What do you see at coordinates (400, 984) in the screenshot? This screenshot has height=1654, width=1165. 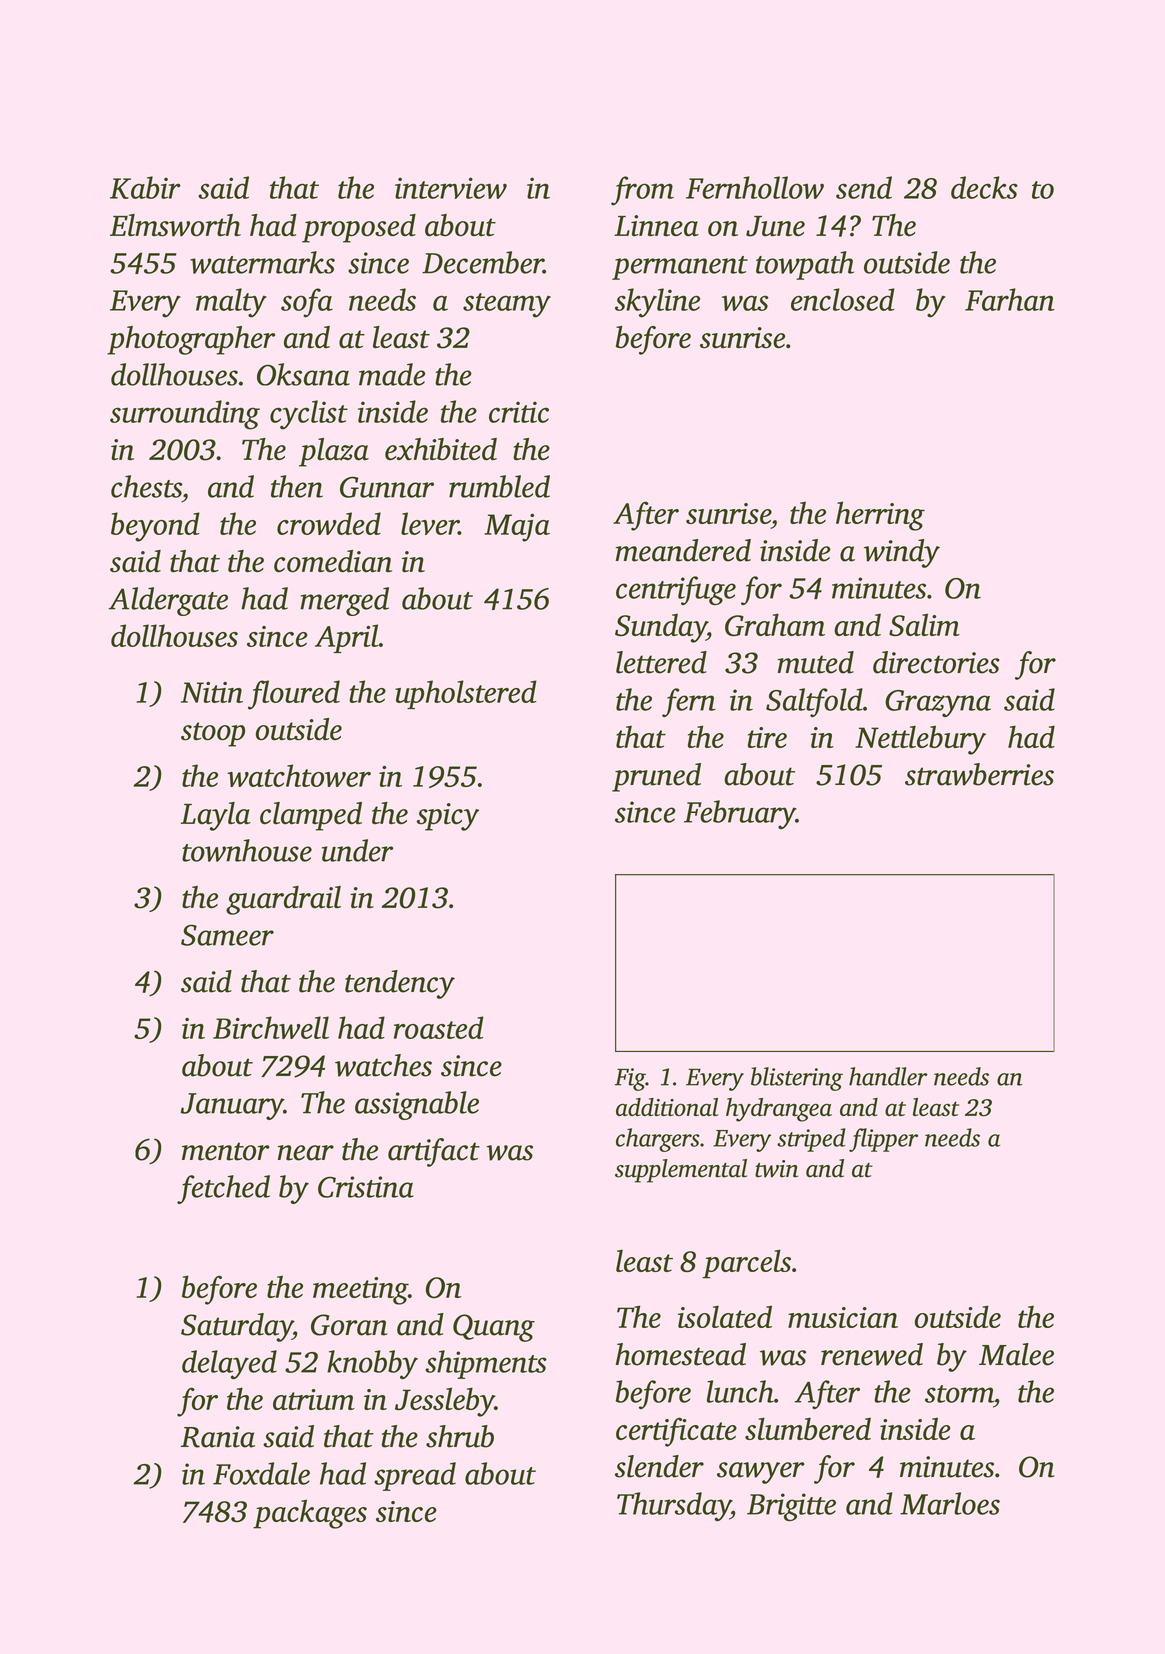 I see `tendency` at bounding box center [400, 984].
